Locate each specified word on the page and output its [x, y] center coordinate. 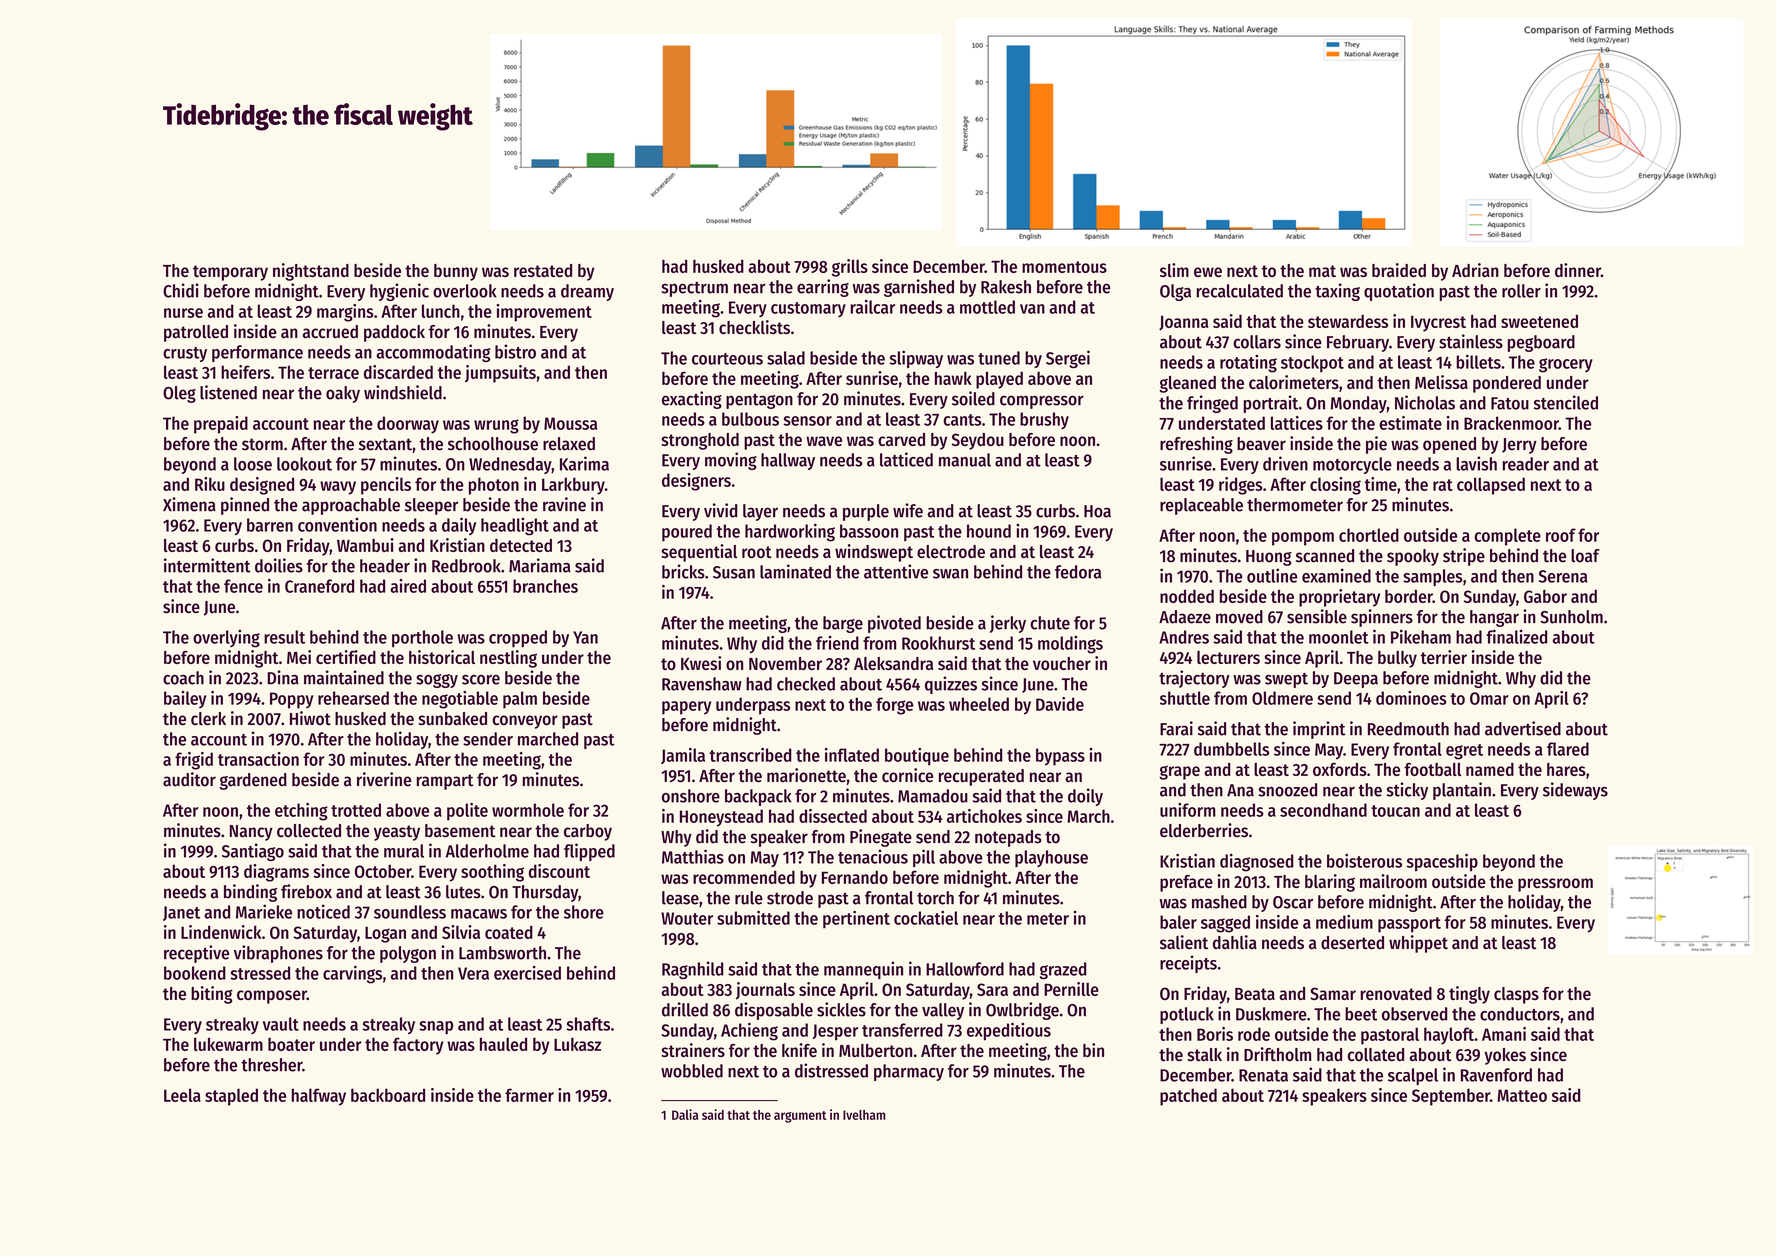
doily [1085, 797]
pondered [1507, 384]
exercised [527, 973]
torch [935, 898]
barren [270, 525]
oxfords [1340, 769]
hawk [953, 378]
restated [543, 270]
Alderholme [487, 851]
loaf [1585, 556]
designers [696, 482]
